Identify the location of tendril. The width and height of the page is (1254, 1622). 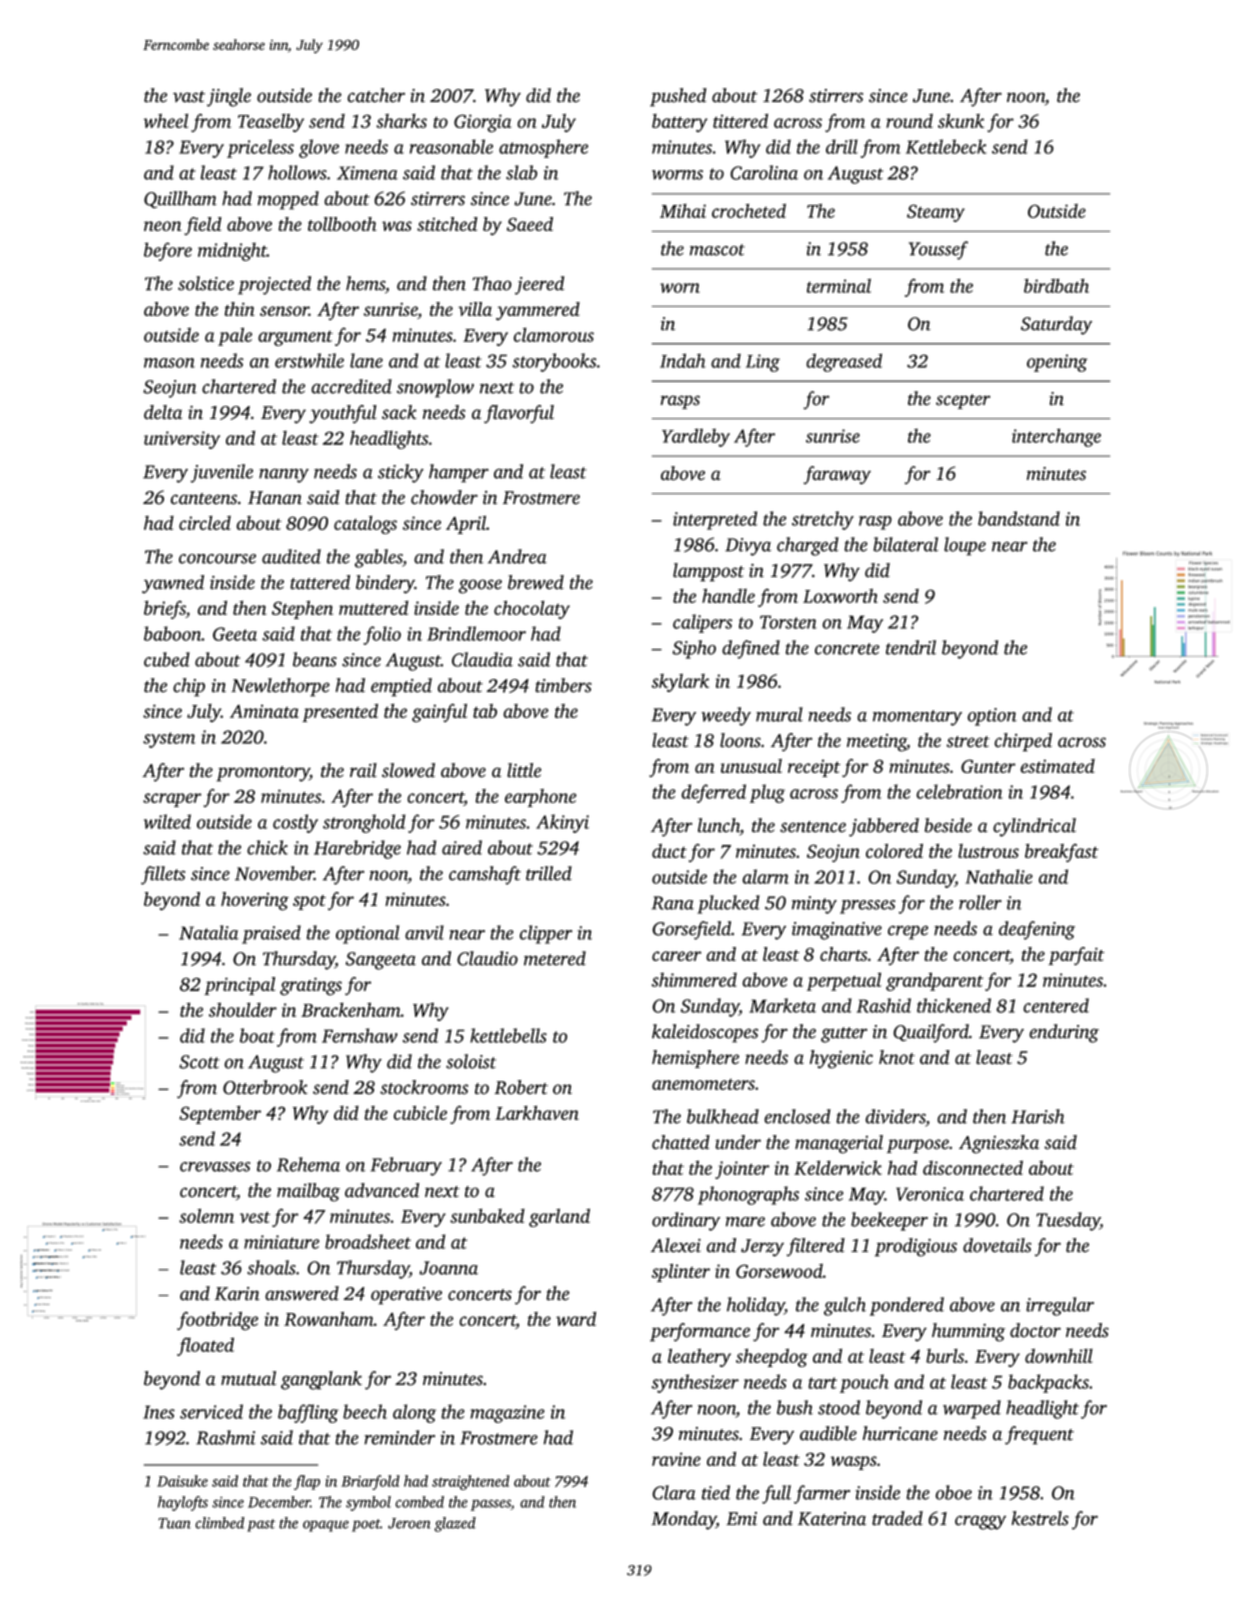
(911, 647).
